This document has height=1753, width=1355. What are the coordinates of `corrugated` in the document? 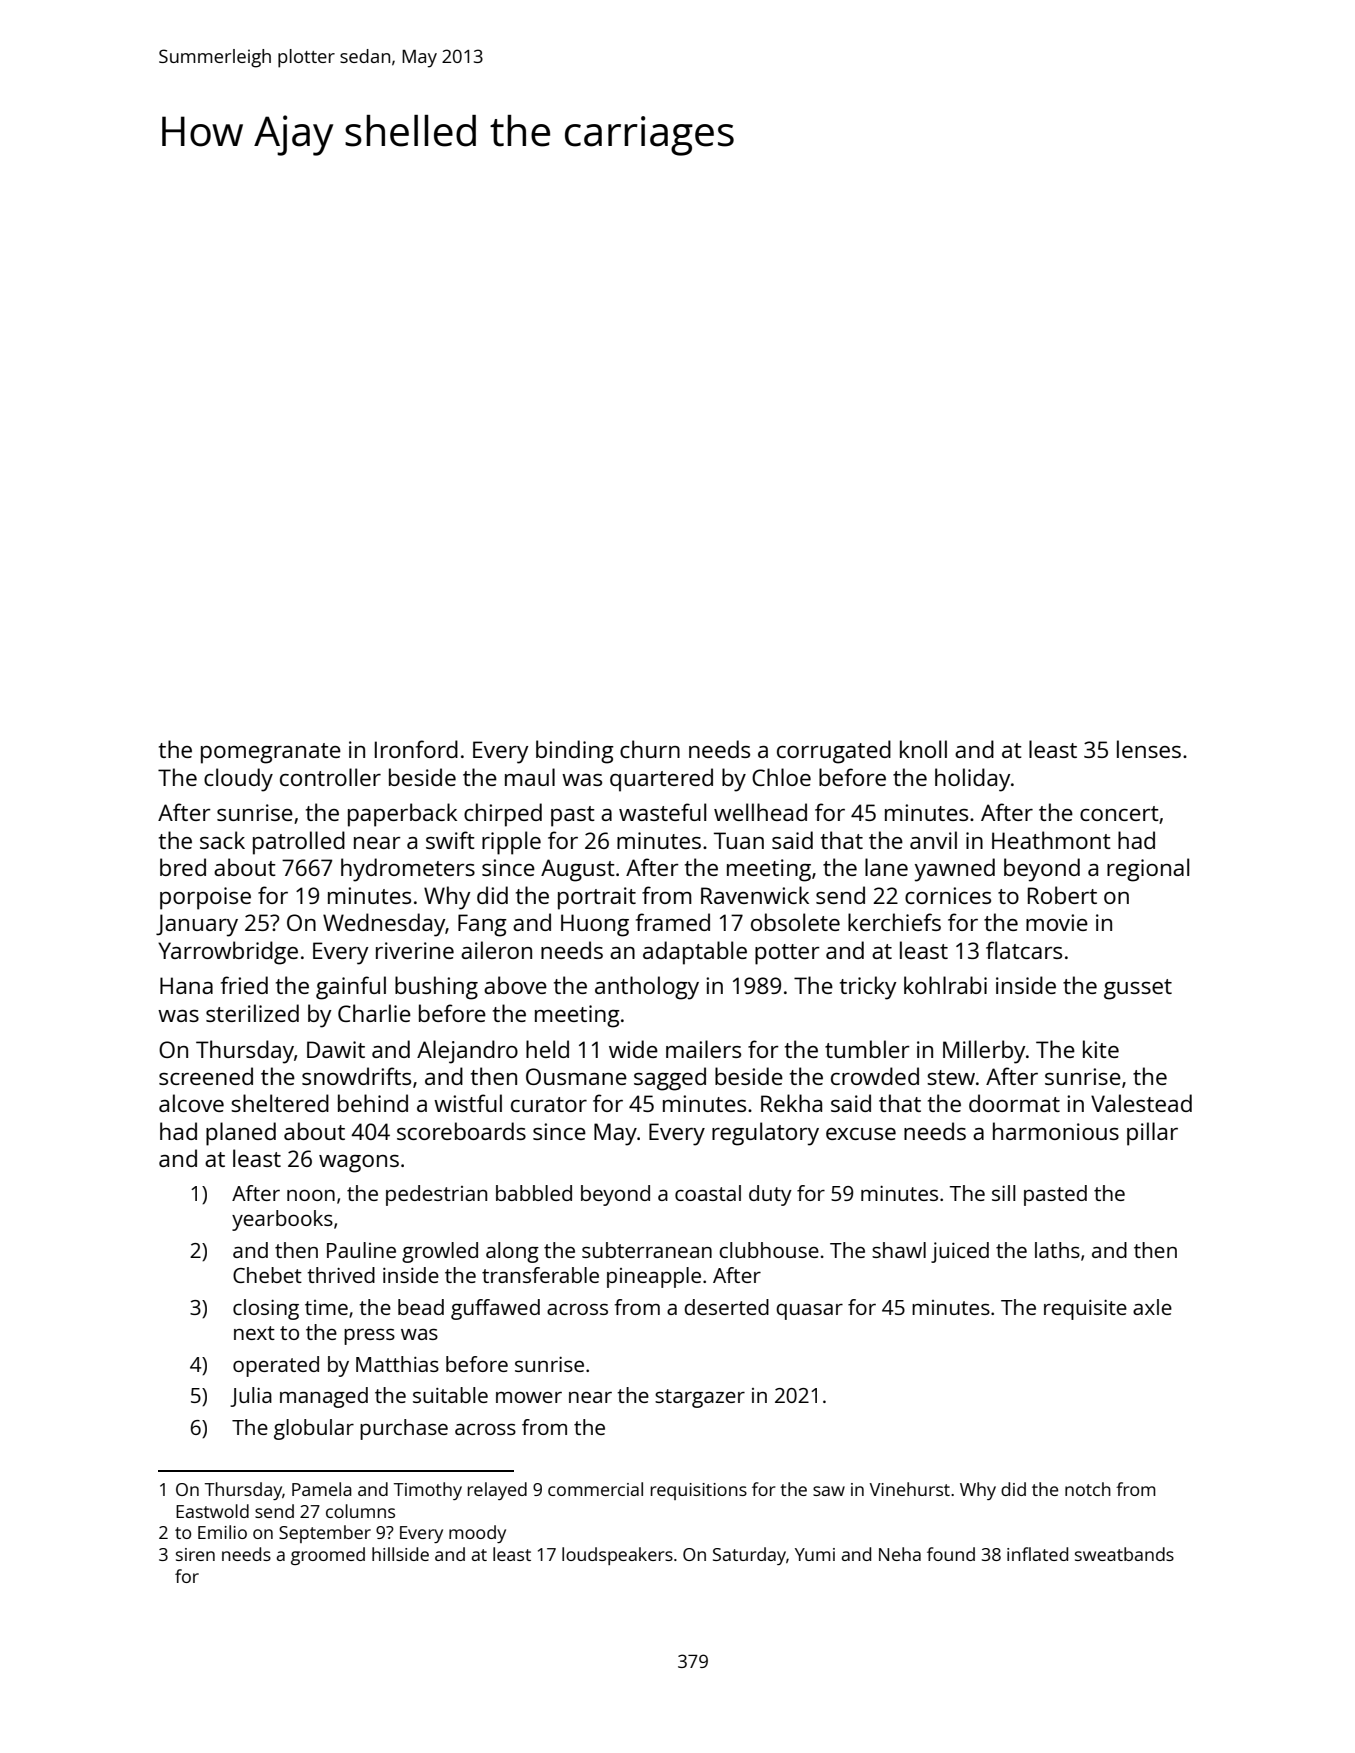 It's located at (834, 752).
